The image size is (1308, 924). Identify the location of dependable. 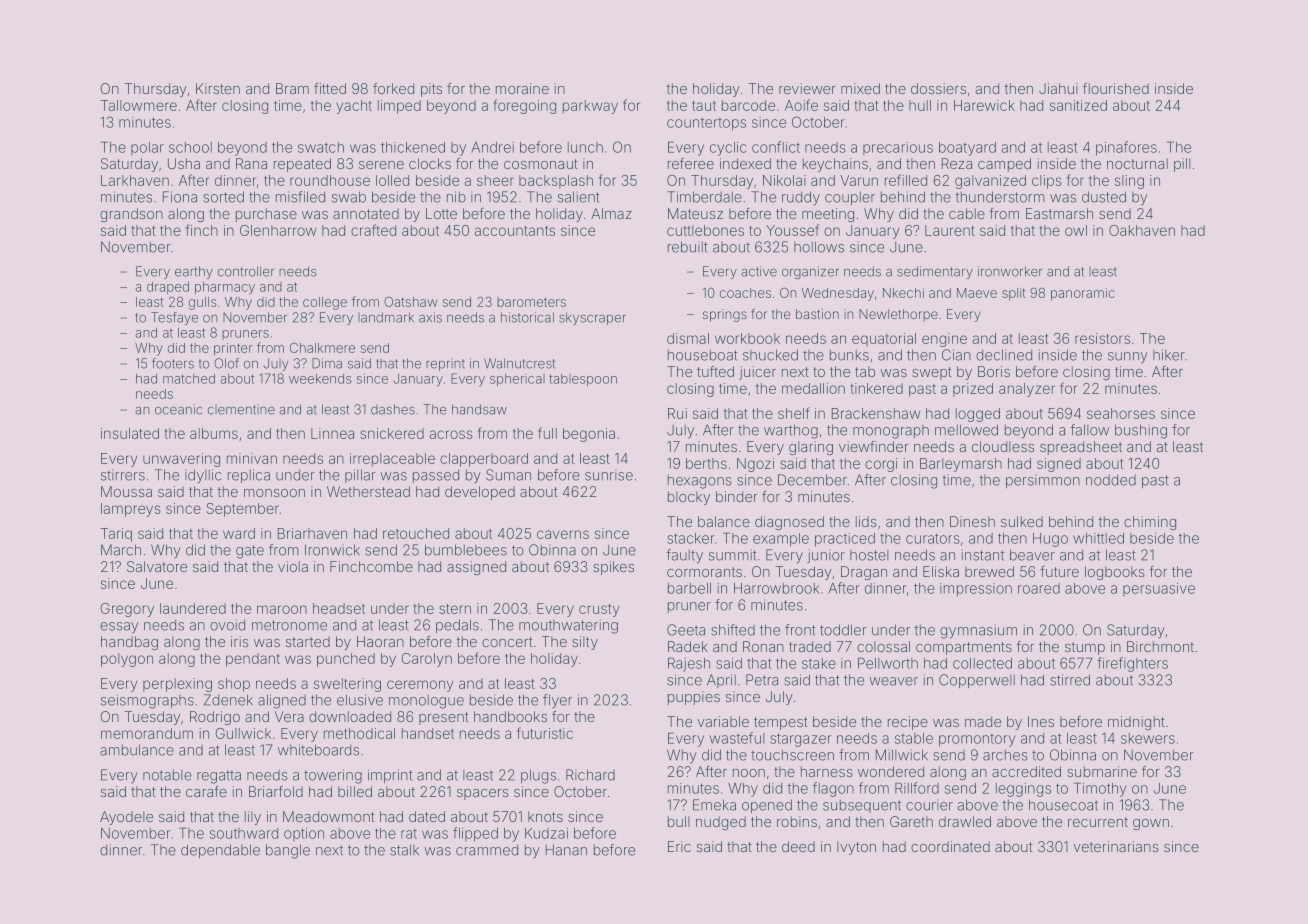
(220, 851).
